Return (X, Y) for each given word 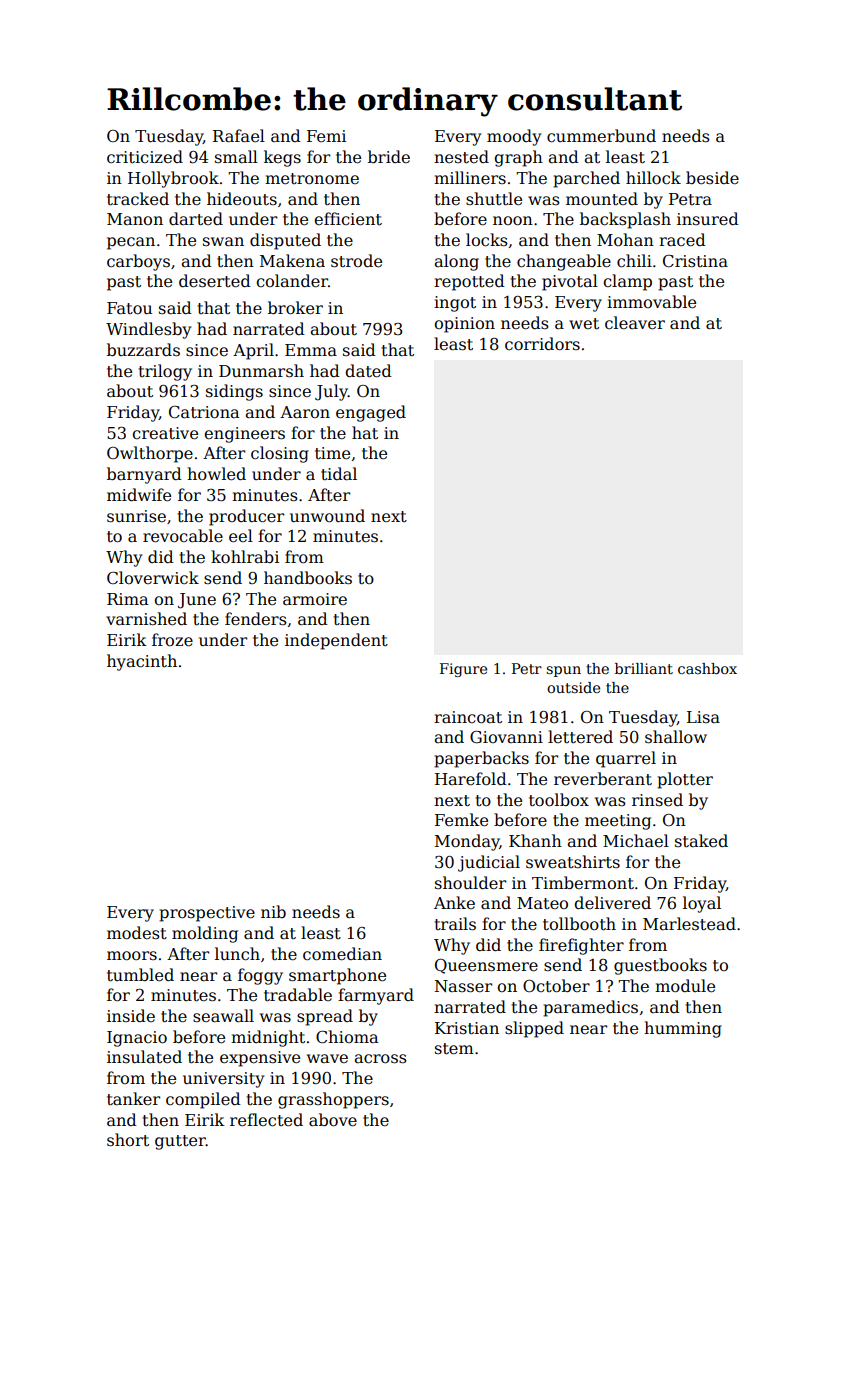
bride (389, 156)
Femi (326, 136)
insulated (144, 1057)
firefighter (581, 946)
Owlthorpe (150, 454)
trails (455, 924)
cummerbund (601, 136)
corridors (542, 344)
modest (137, 933)
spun (563, 671)
